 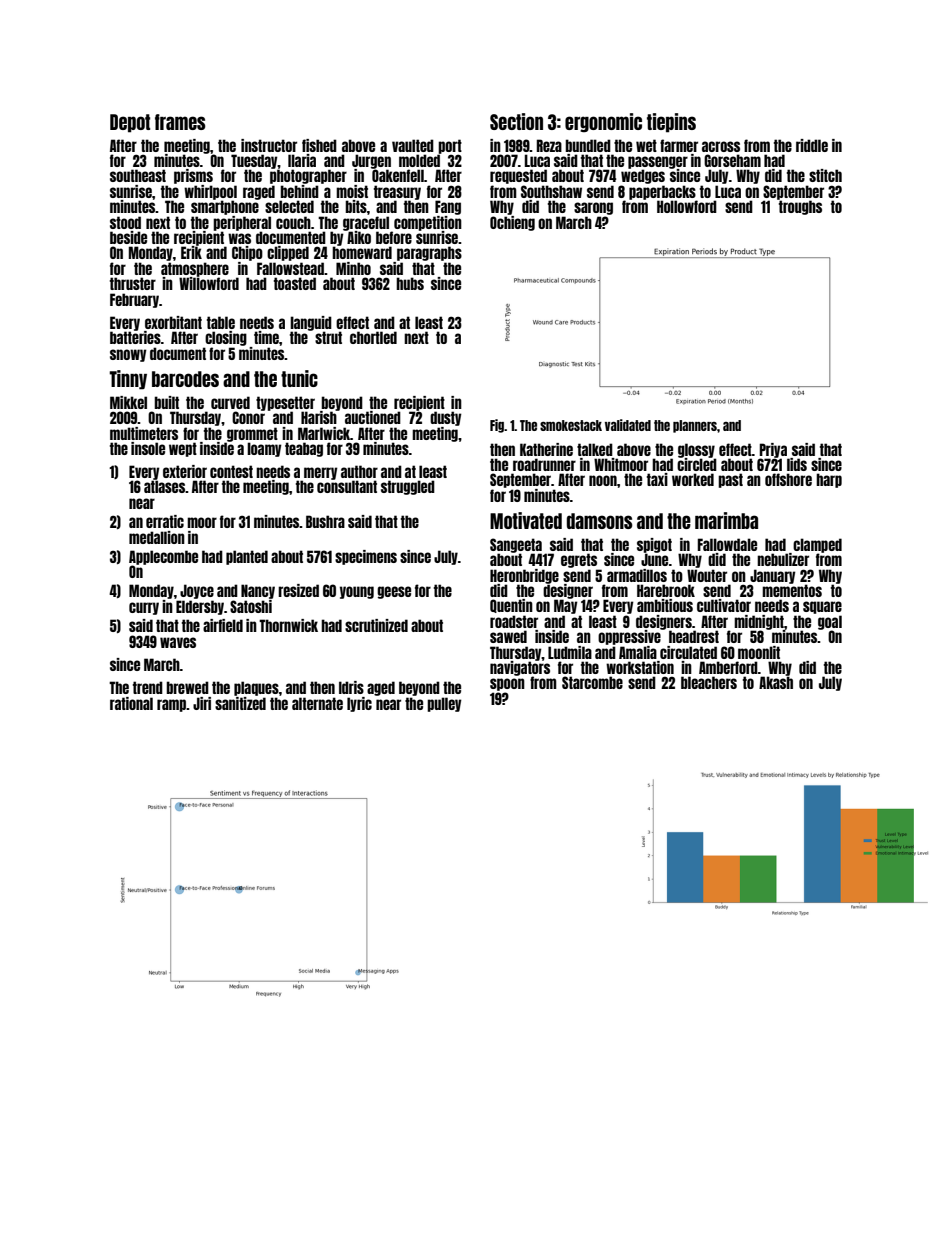 What do you see at coordinates (448, 207) in the image?
I see `Fang` at bounding box center [448, 207].
